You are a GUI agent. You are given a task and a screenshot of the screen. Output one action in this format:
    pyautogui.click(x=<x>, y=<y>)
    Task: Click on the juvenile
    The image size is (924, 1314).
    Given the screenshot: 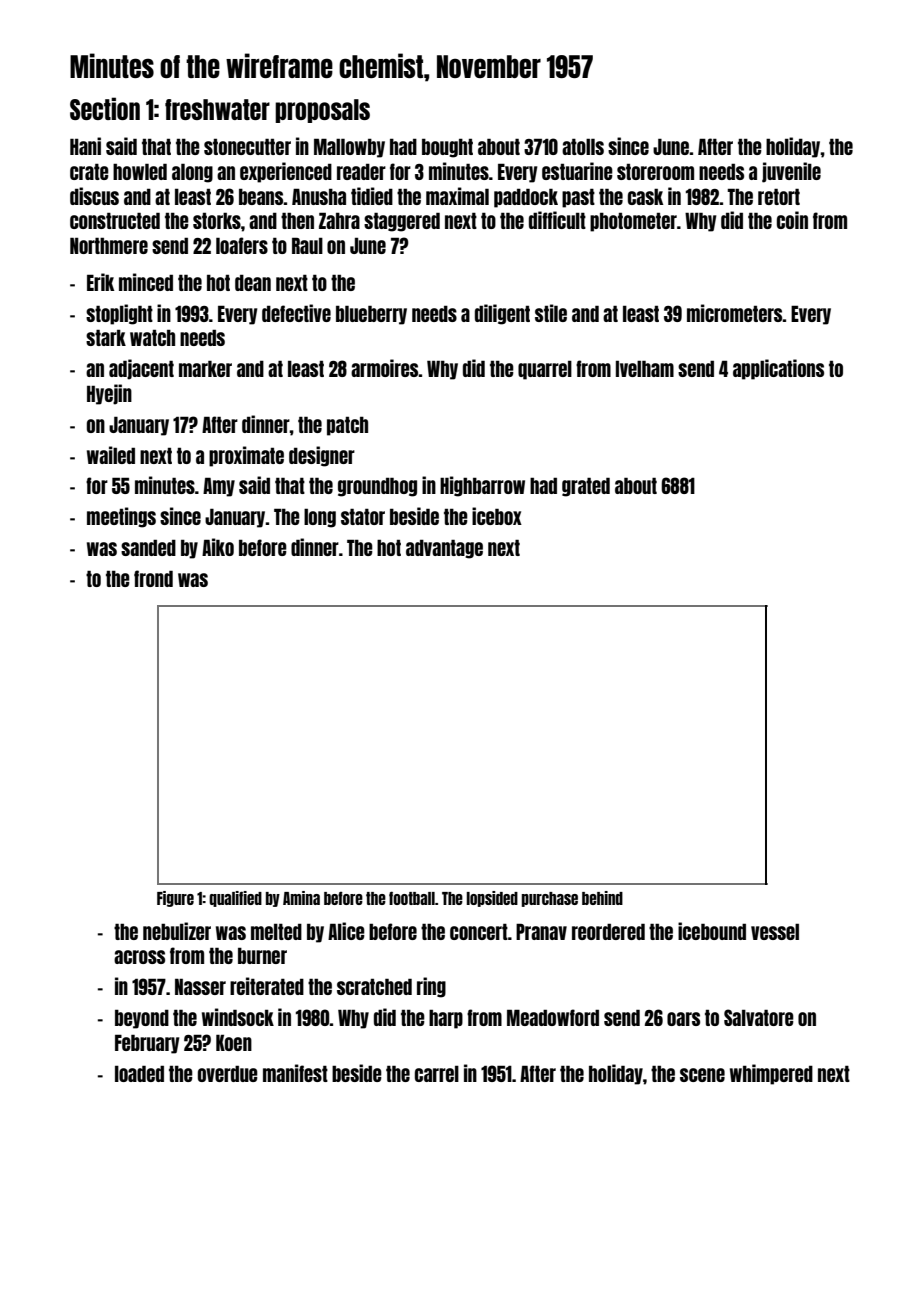 What is the action you would take?
    pyautogui.click(x=791, y=172)
